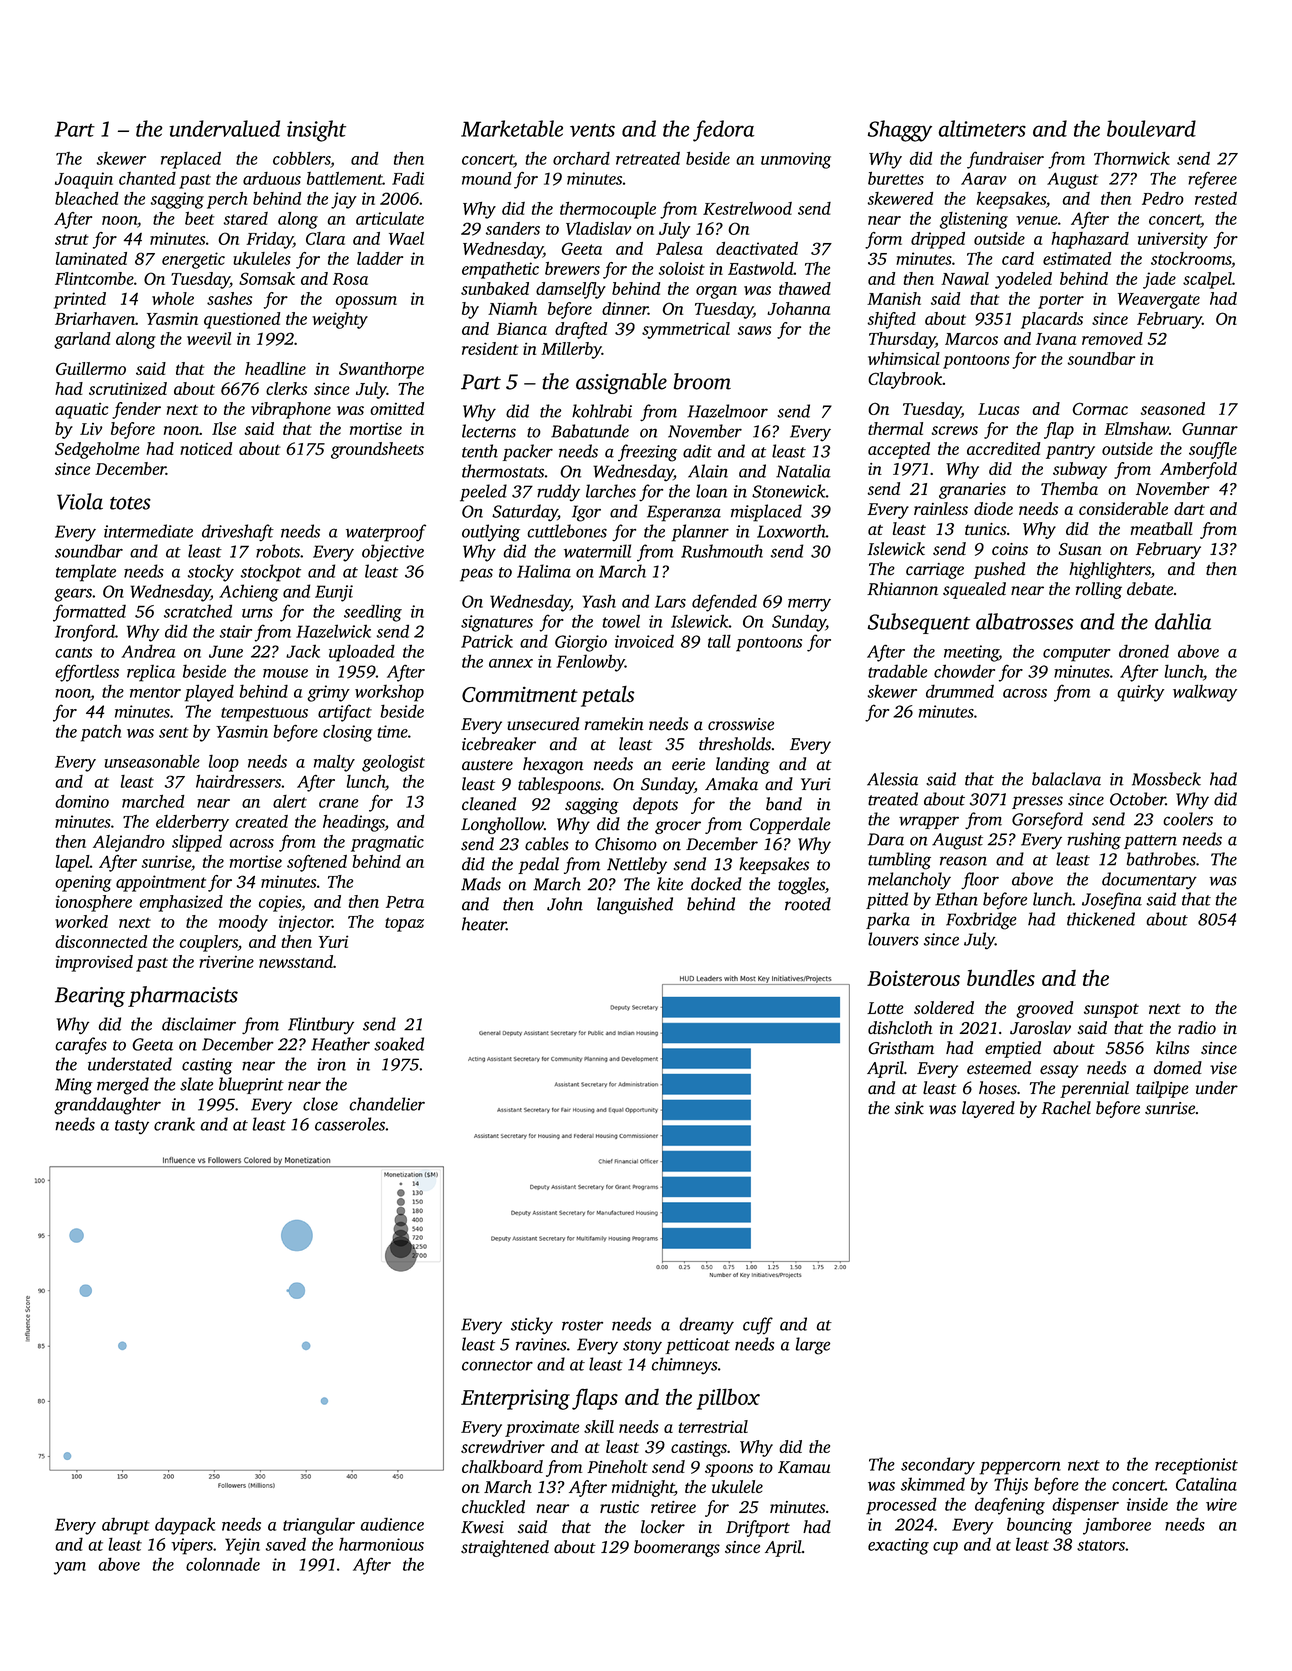 The image size is (1292, 1671). I want to click on yam, so click(70, 1568).
